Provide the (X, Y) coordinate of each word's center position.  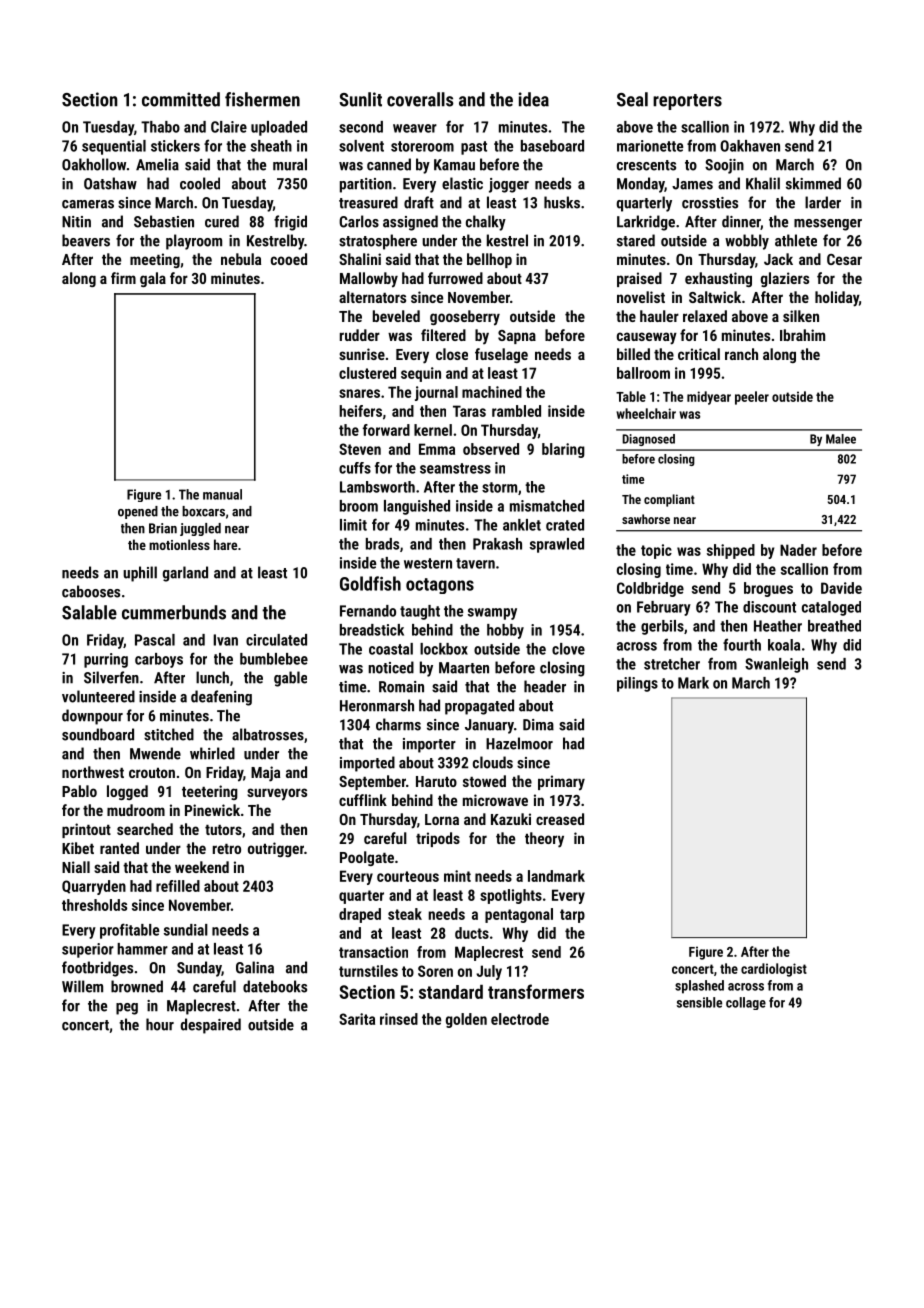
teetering (210, 792)
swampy (492, 614)
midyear (709, 398)
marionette (650, 146)
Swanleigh (776, 665)
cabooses (91, 591)
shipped (731, 551)
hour (160, 1024)
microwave (495, 800)
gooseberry (465, 318)
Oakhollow (94, 164)
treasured (368, 202)
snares (359, 393)
